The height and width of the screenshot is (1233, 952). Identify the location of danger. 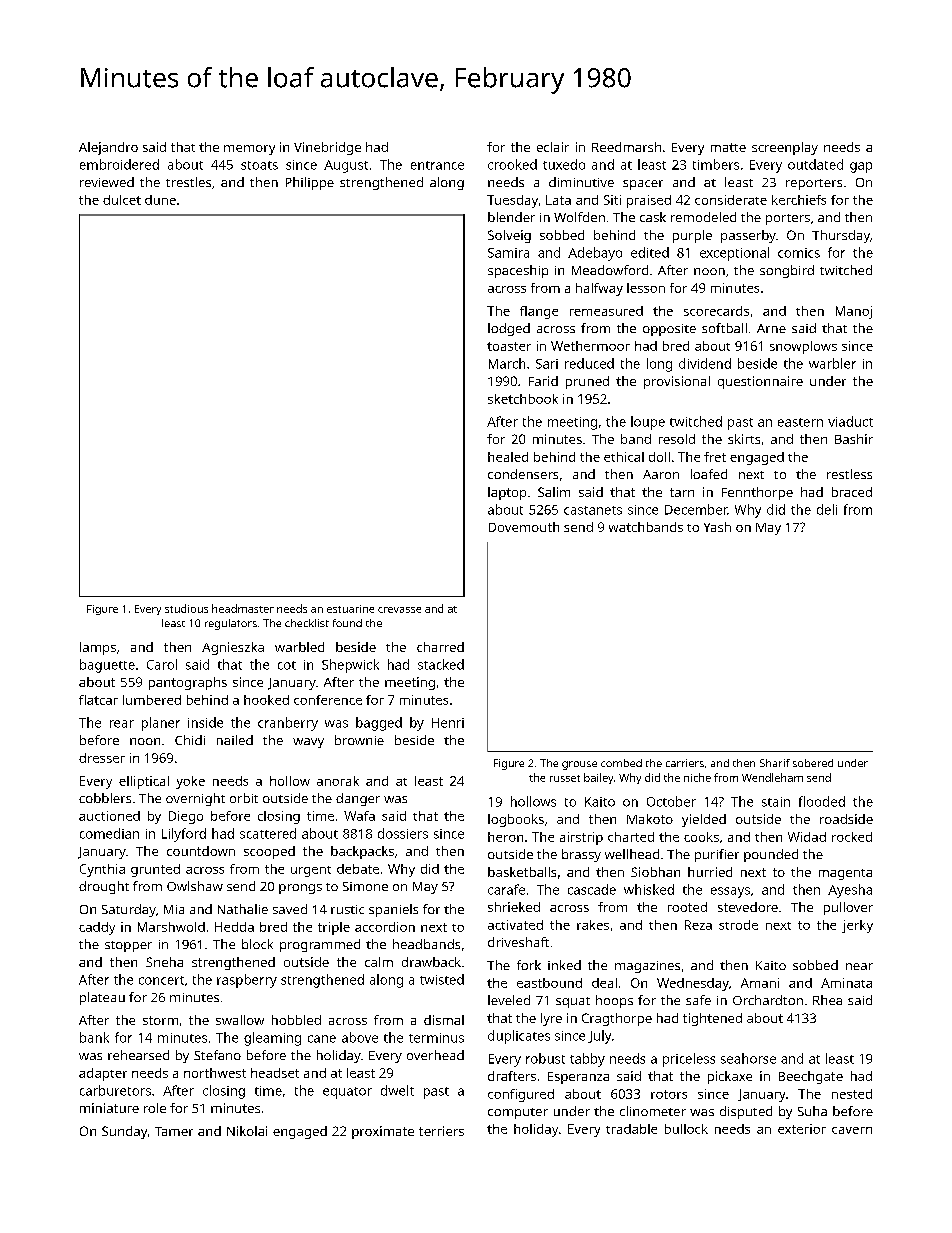
(358, 799).
